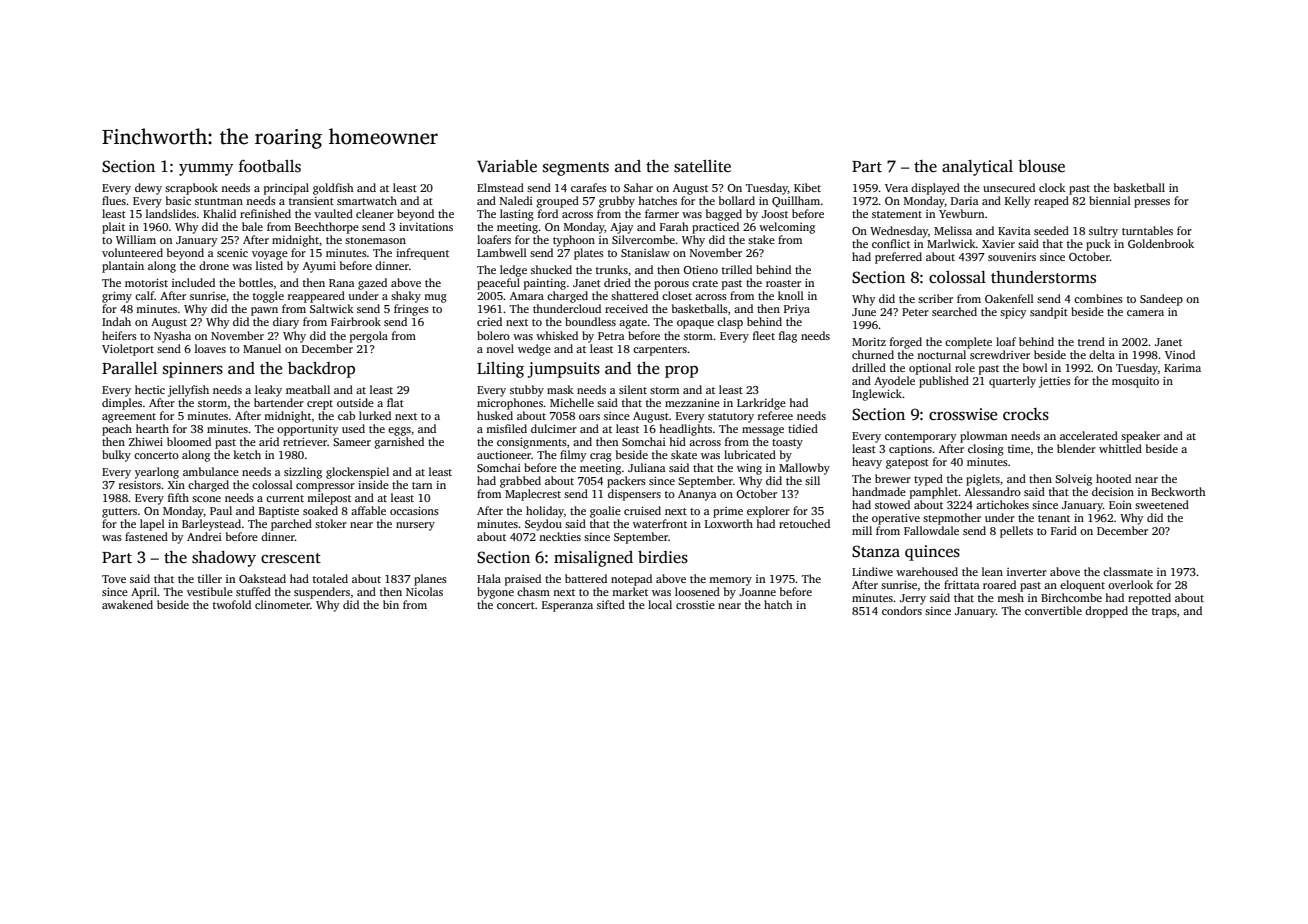 The height and width of the document is (924, 1308). What do you see at coordinates (961, 213) in the document?
I see `Yewburn` at bounding box center [961, 213].
